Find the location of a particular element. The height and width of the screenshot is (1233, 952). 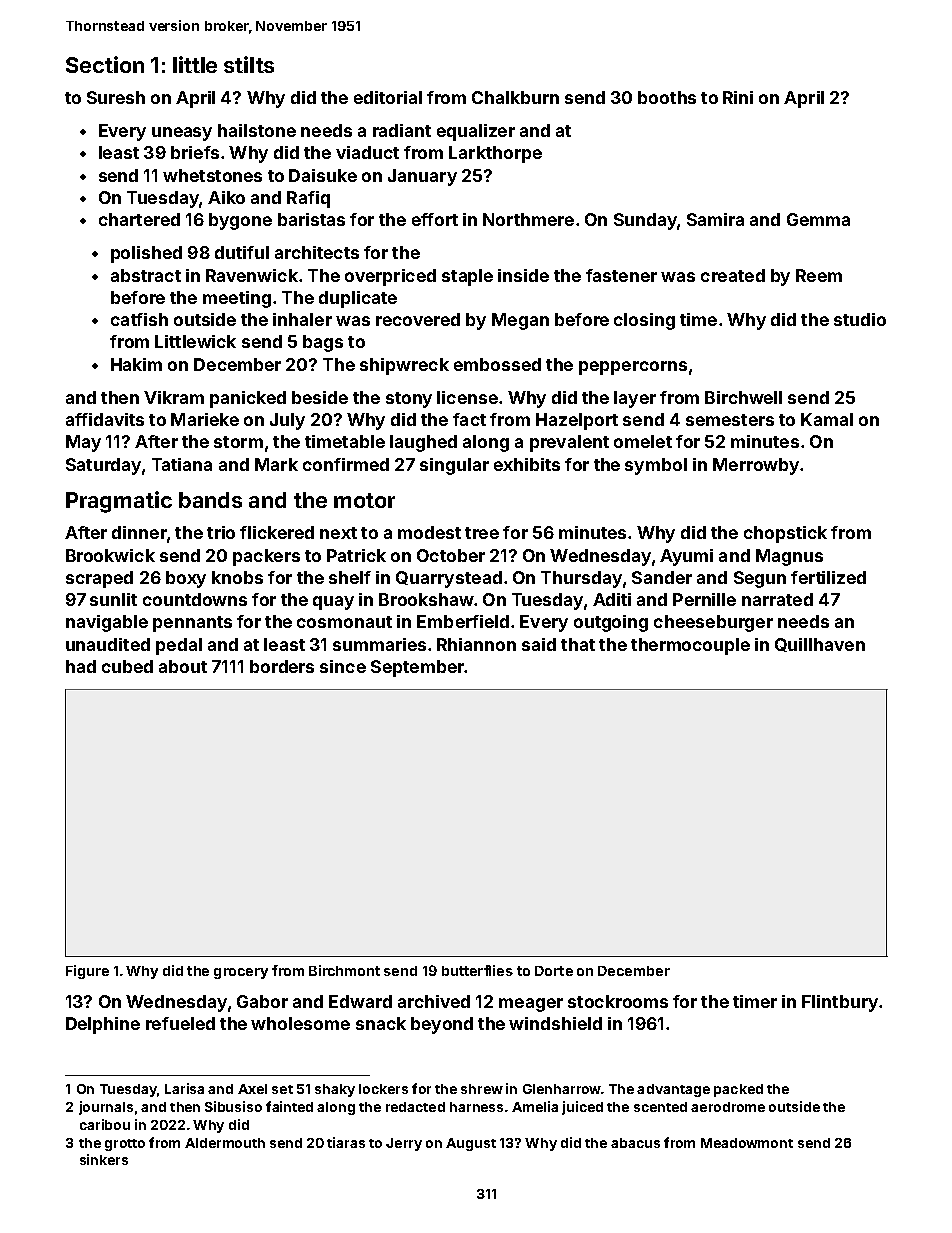

Dorte is located at coordinates (554, 971).
